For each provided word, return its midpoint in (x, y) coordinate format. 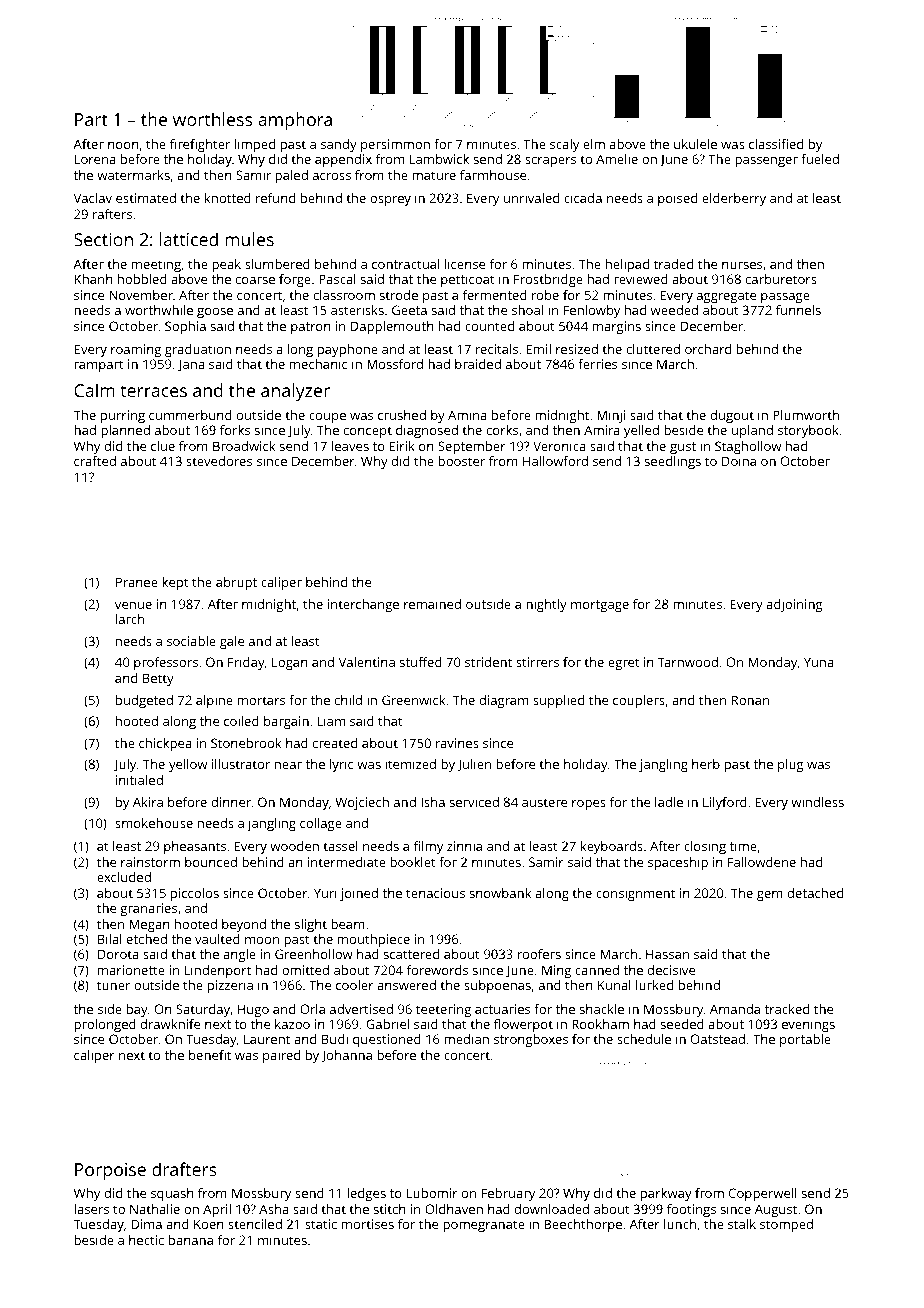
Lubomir (432, 1193)
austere (544, 802)
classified (776, 144)
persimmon (395, 145)
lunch (680, 1224)
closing (705, 847)
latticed (189, 239)
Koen (209, 1224)
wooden (294, 846)
